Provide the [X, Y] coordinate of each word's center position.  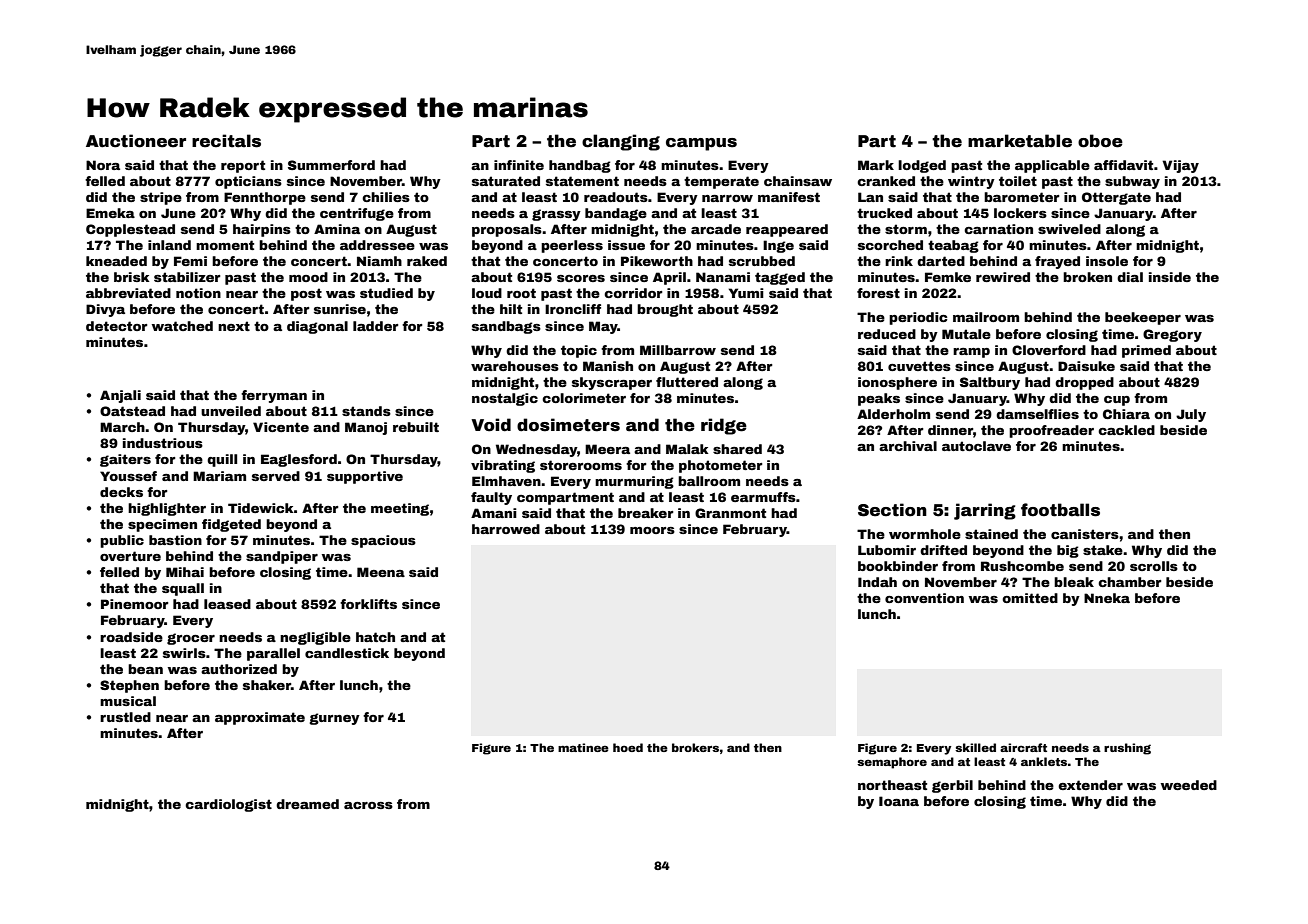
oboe [1100, 141]
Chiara [1126, 414]
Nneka [1107, 598]
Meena [381, 572]
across [368, 805]
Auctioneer [136, 141]
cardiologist [228, 805]
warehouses [515, 366]
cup [1117, 401]
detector [116, 326]
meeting [400, 509]
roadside [131, 637]
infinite [519, 165]
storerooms [581, 465]
